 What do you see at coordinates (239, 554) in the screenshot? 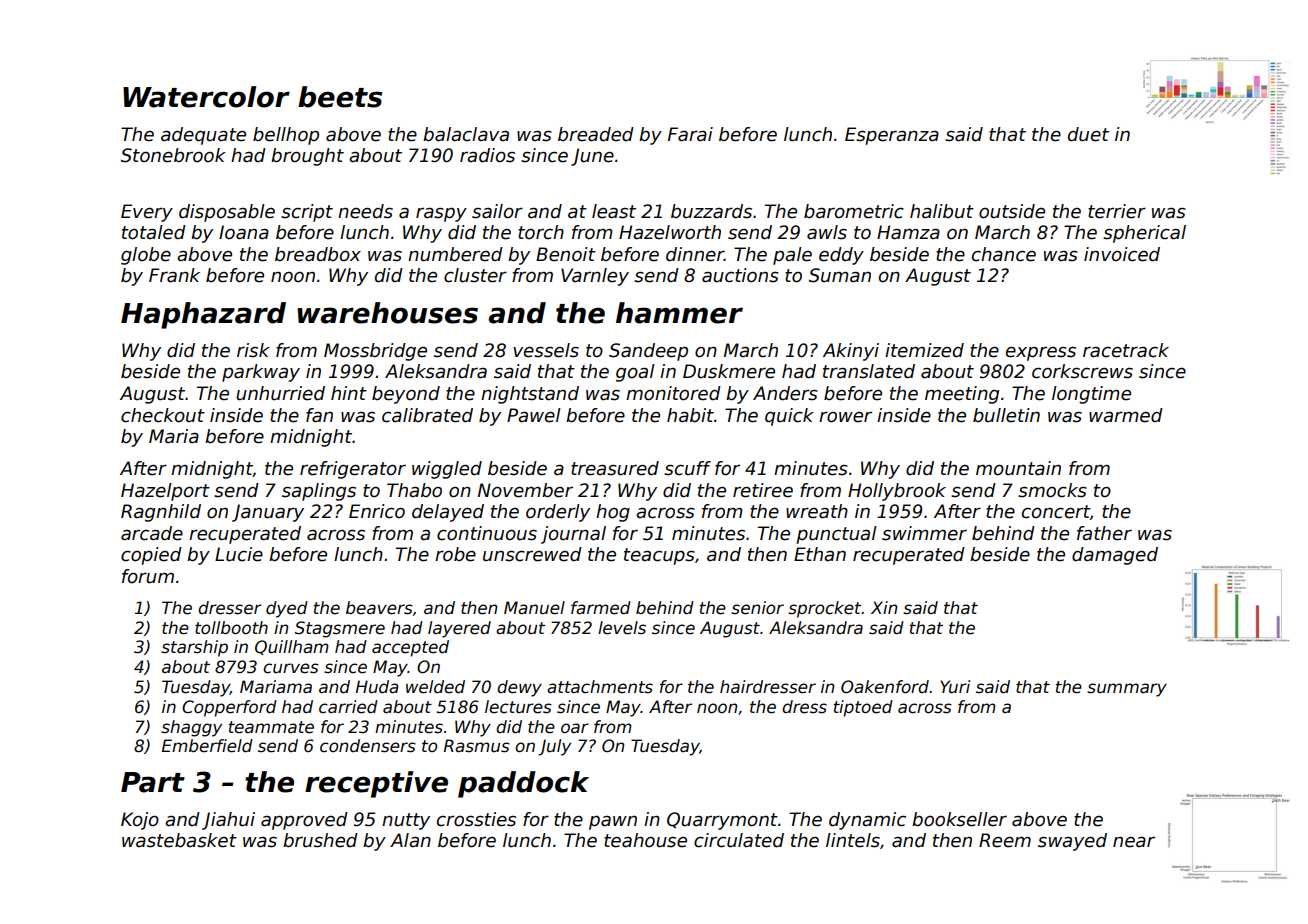
I see `Lucie` at bounding box center [239, 554].
